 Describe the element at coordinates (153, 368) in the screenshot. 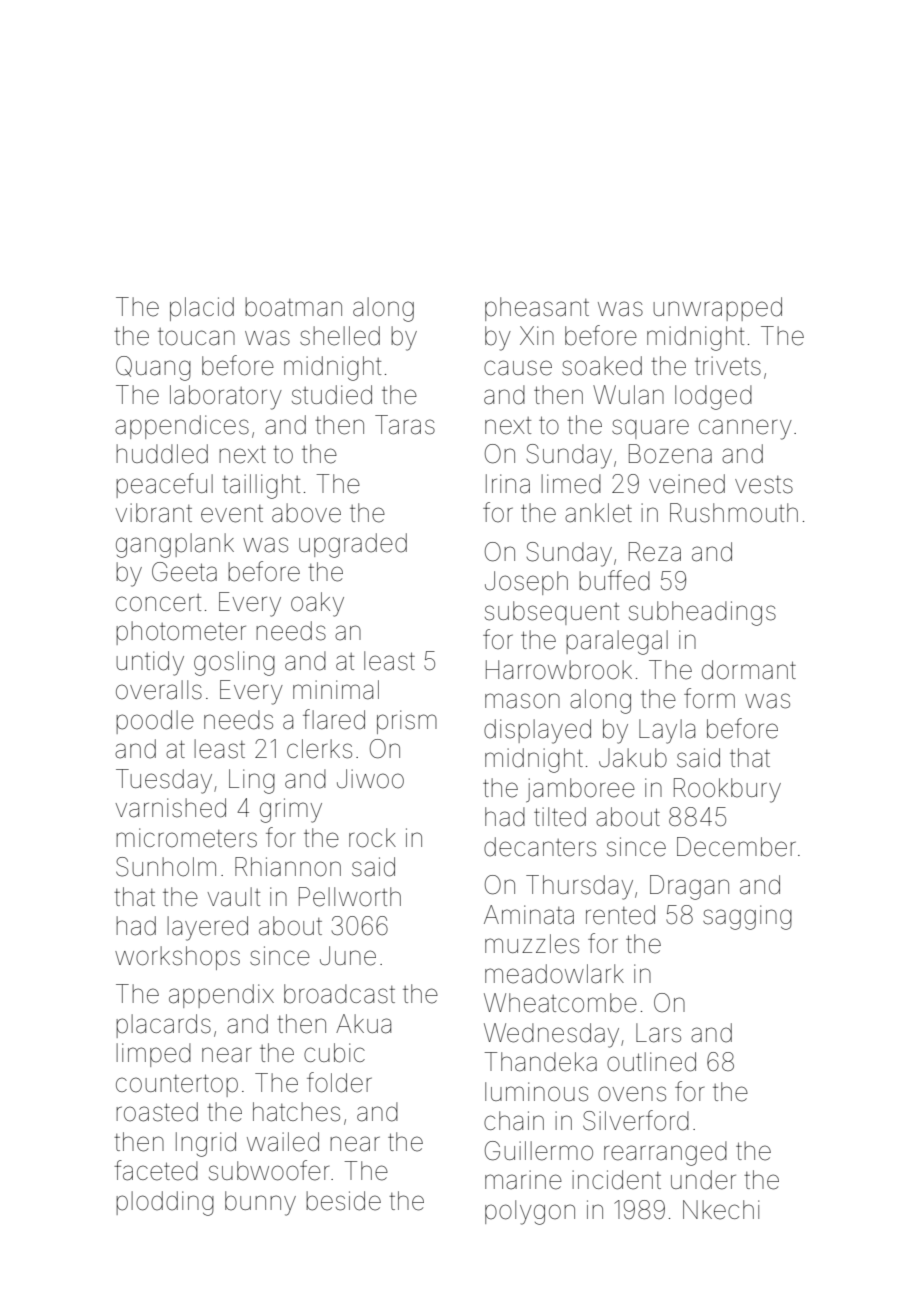

I see `Quang` at that location.
